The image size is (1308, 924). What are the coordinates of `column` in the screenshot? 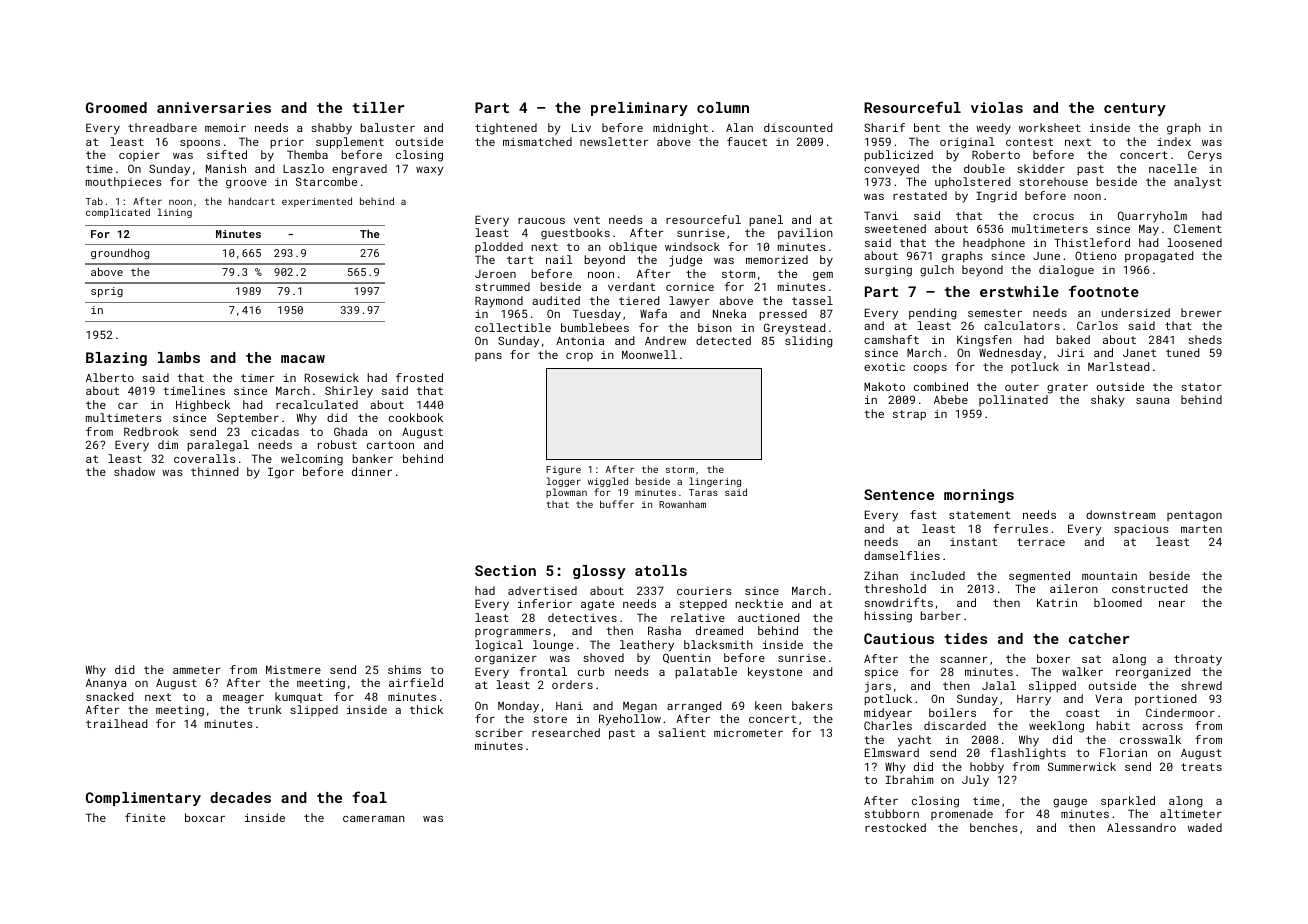 It's located at (723, 107).
